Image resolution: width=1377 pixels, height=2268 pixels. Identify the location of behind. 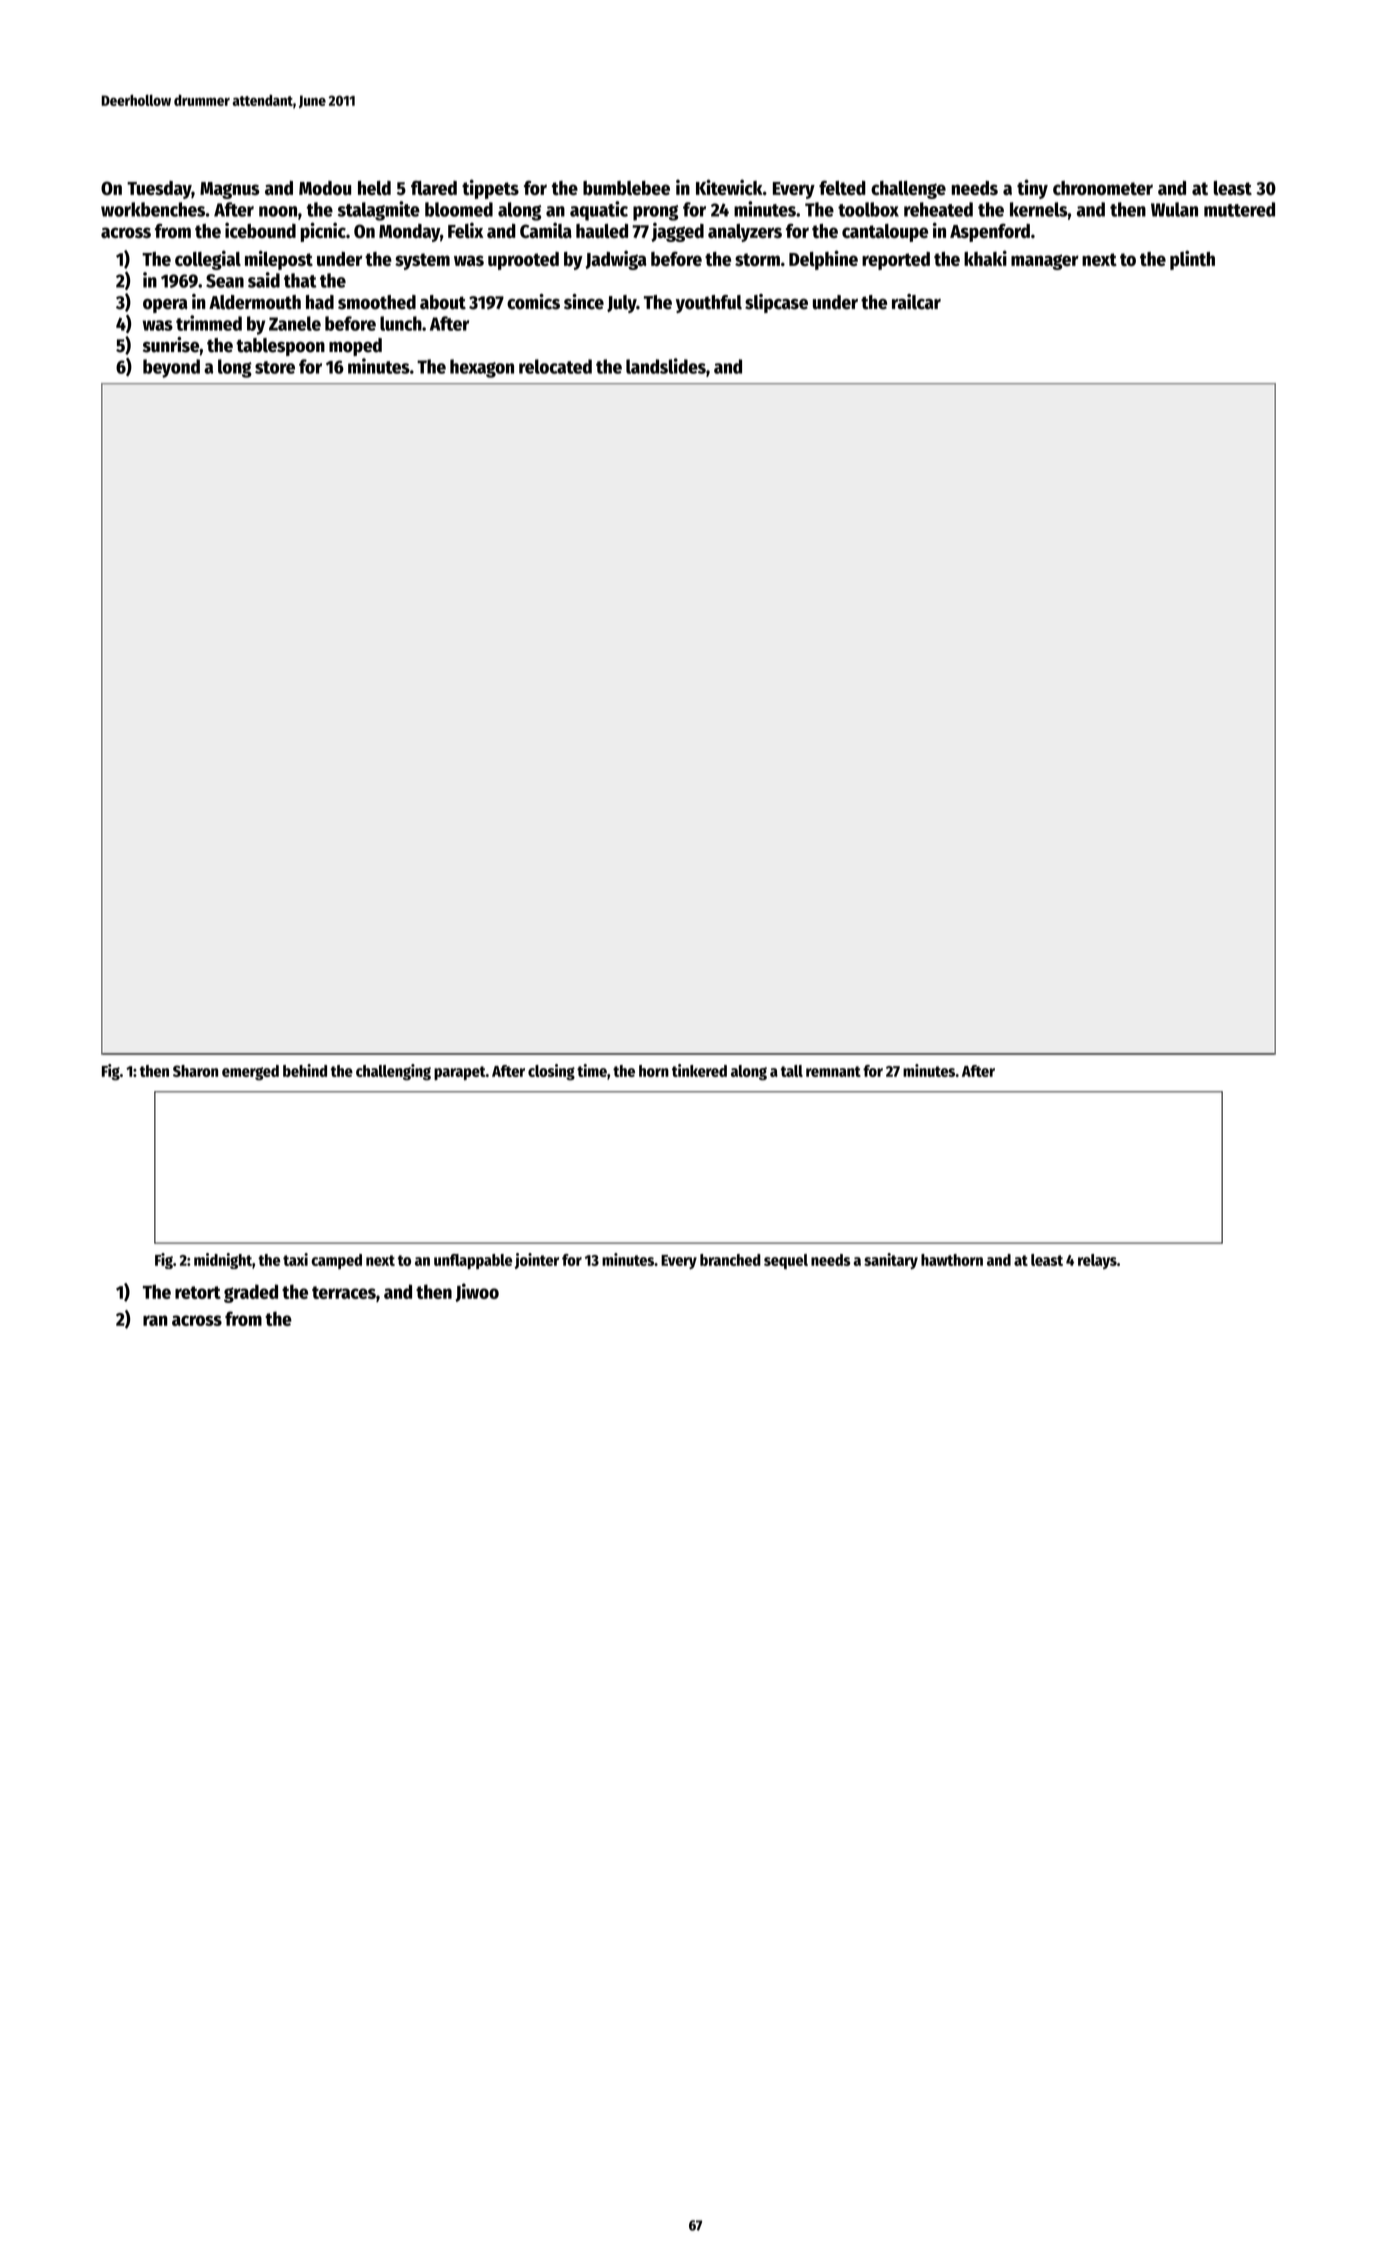
(305, 1070).
